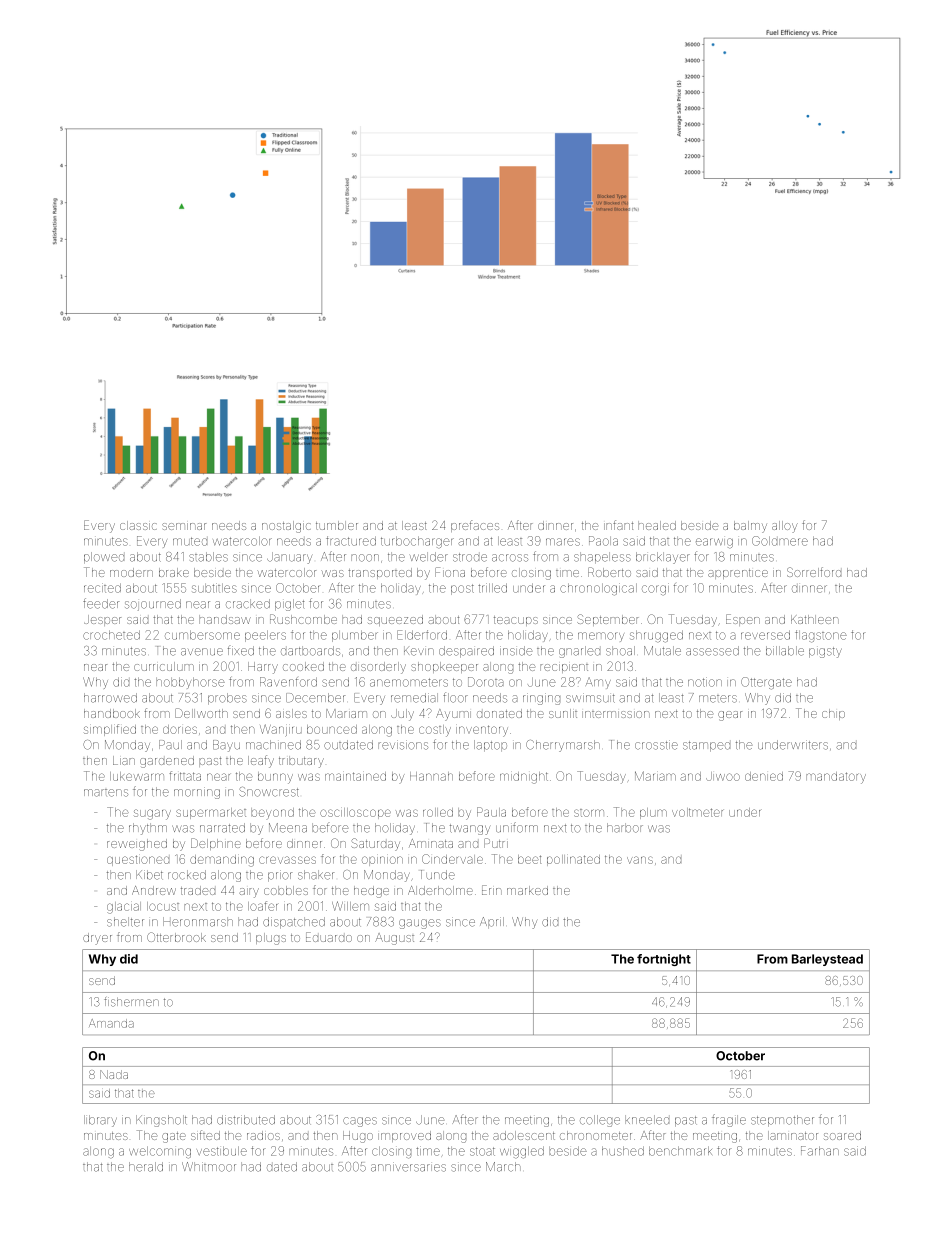 The height and width of the page is (1233, 952). What do you see at coordinates (524, 1135) in the page?
I see `adolescent` at bounding box center [524, 1135].
